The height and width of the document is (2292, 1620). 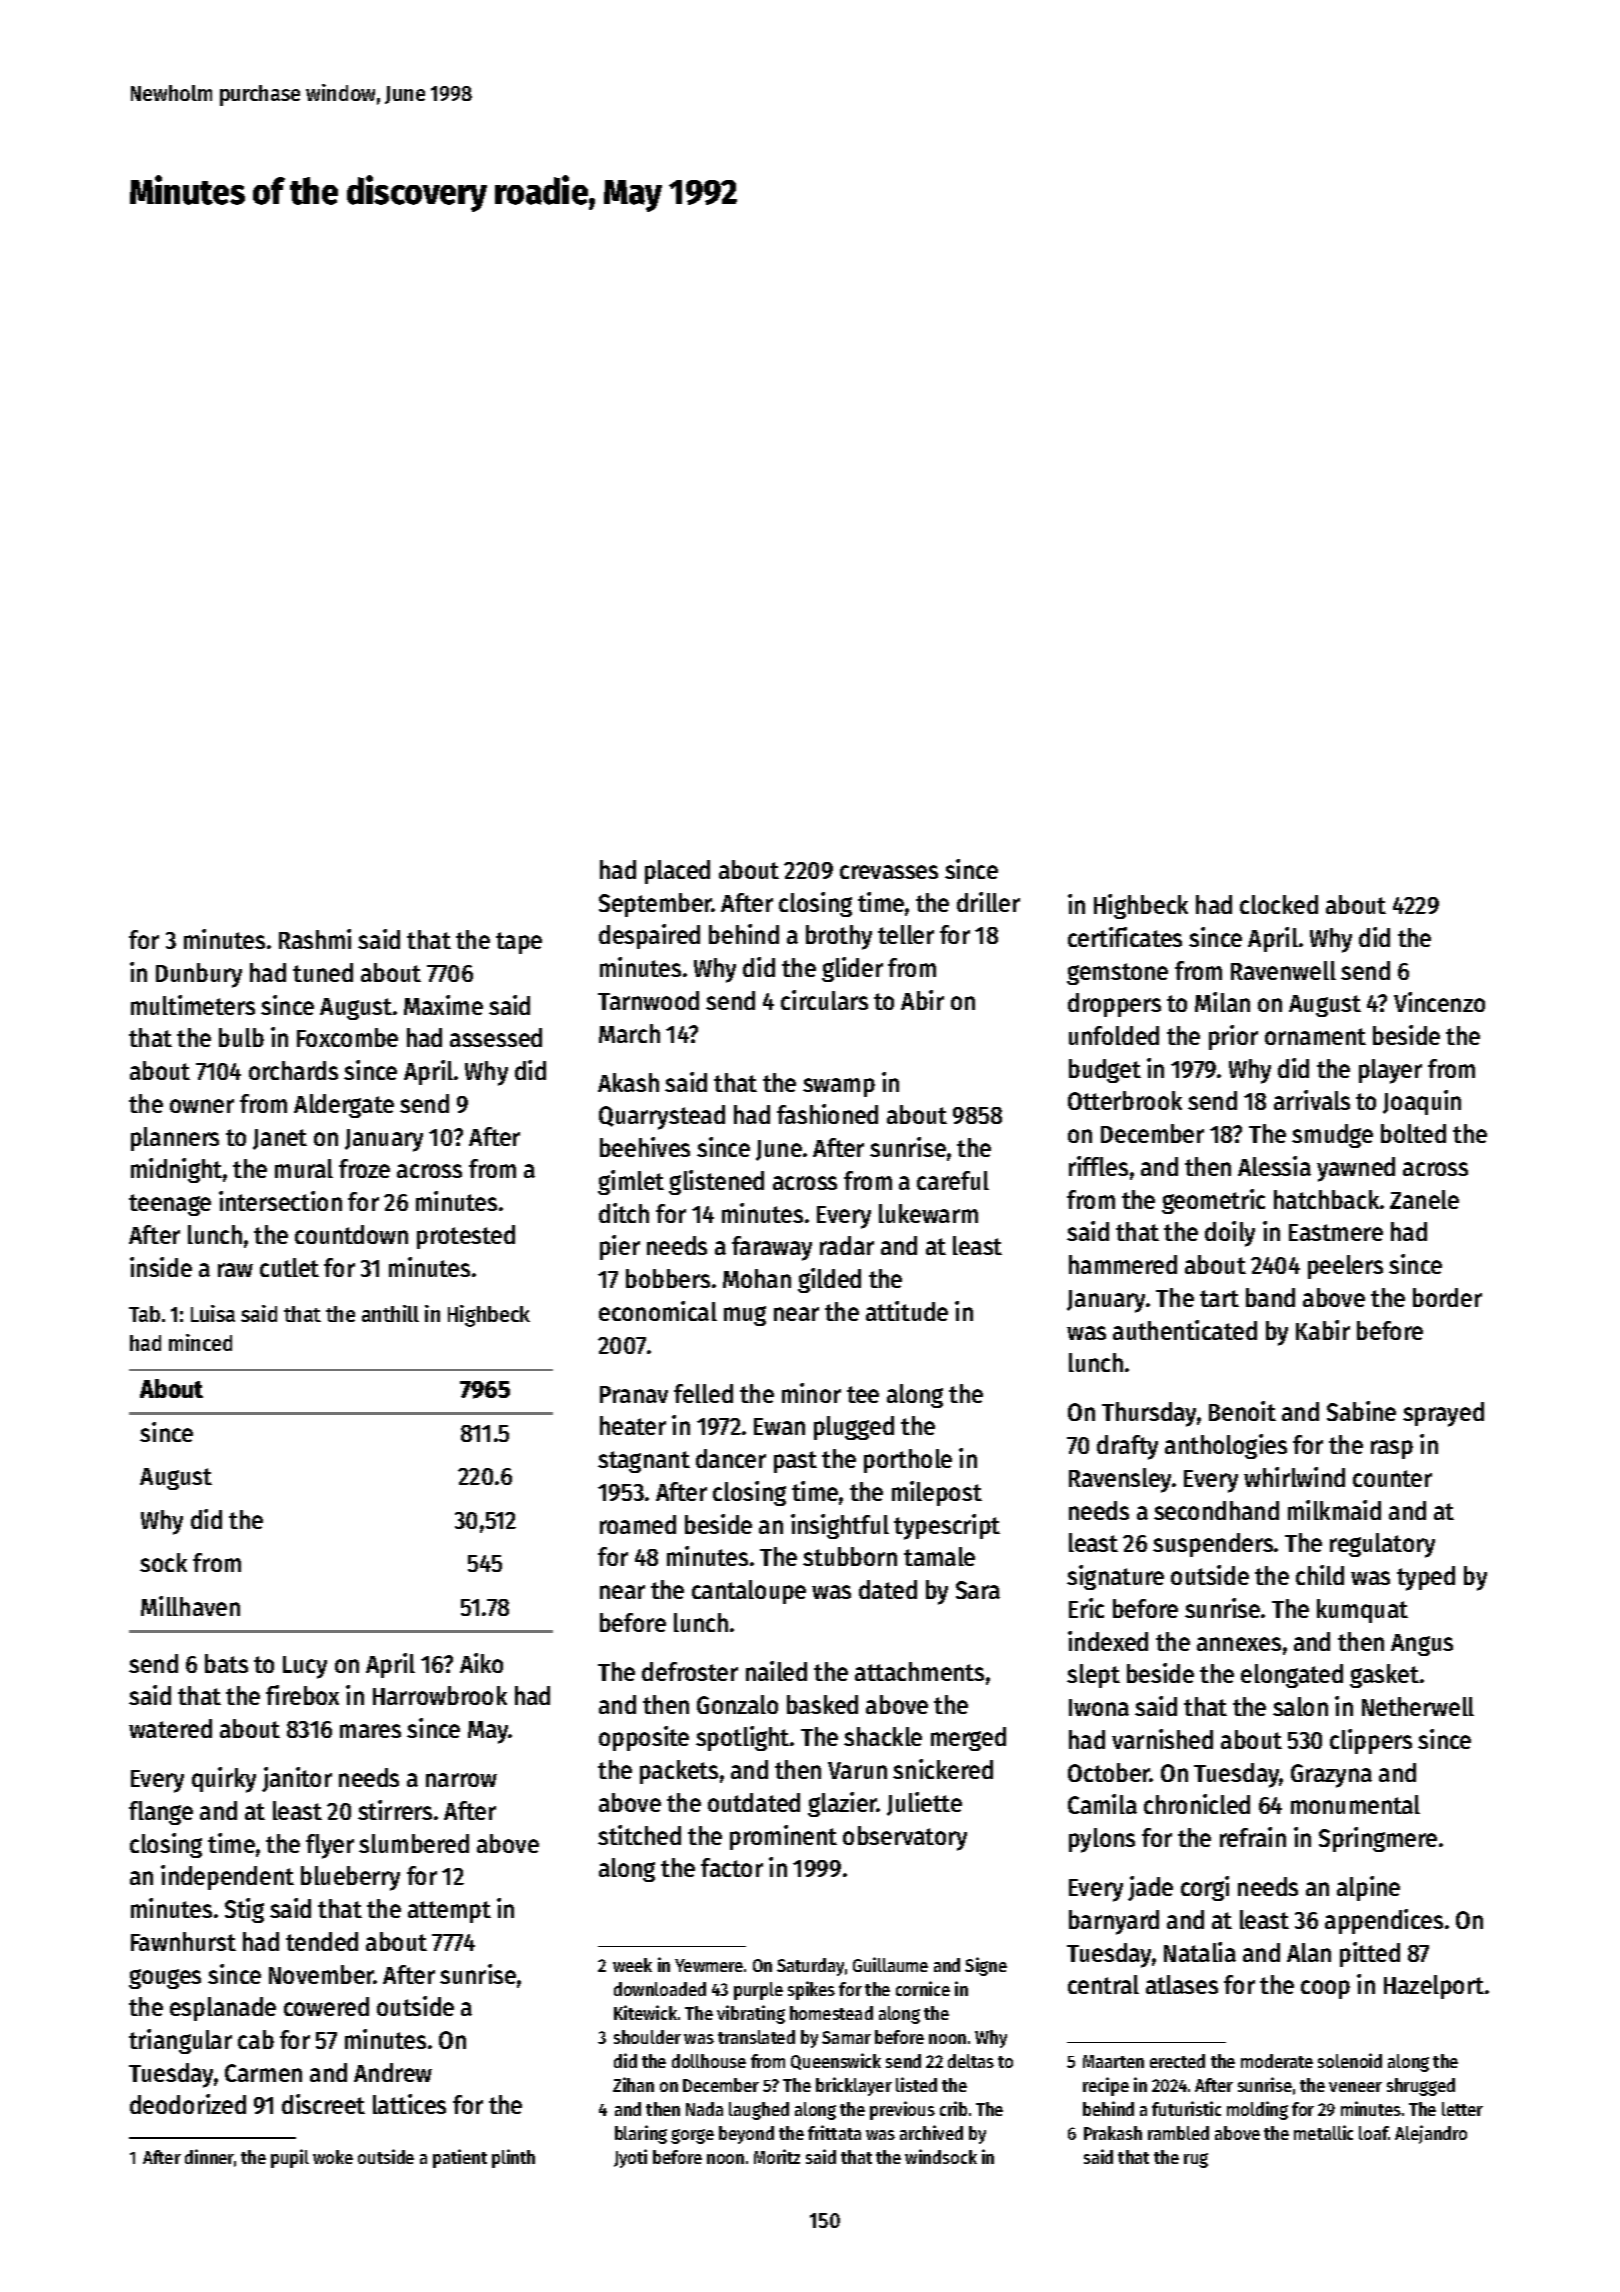 What do you see at coordinates (1312, 1100) in the document?
I see `arrivals` at bounding box center [1312, 1100].
